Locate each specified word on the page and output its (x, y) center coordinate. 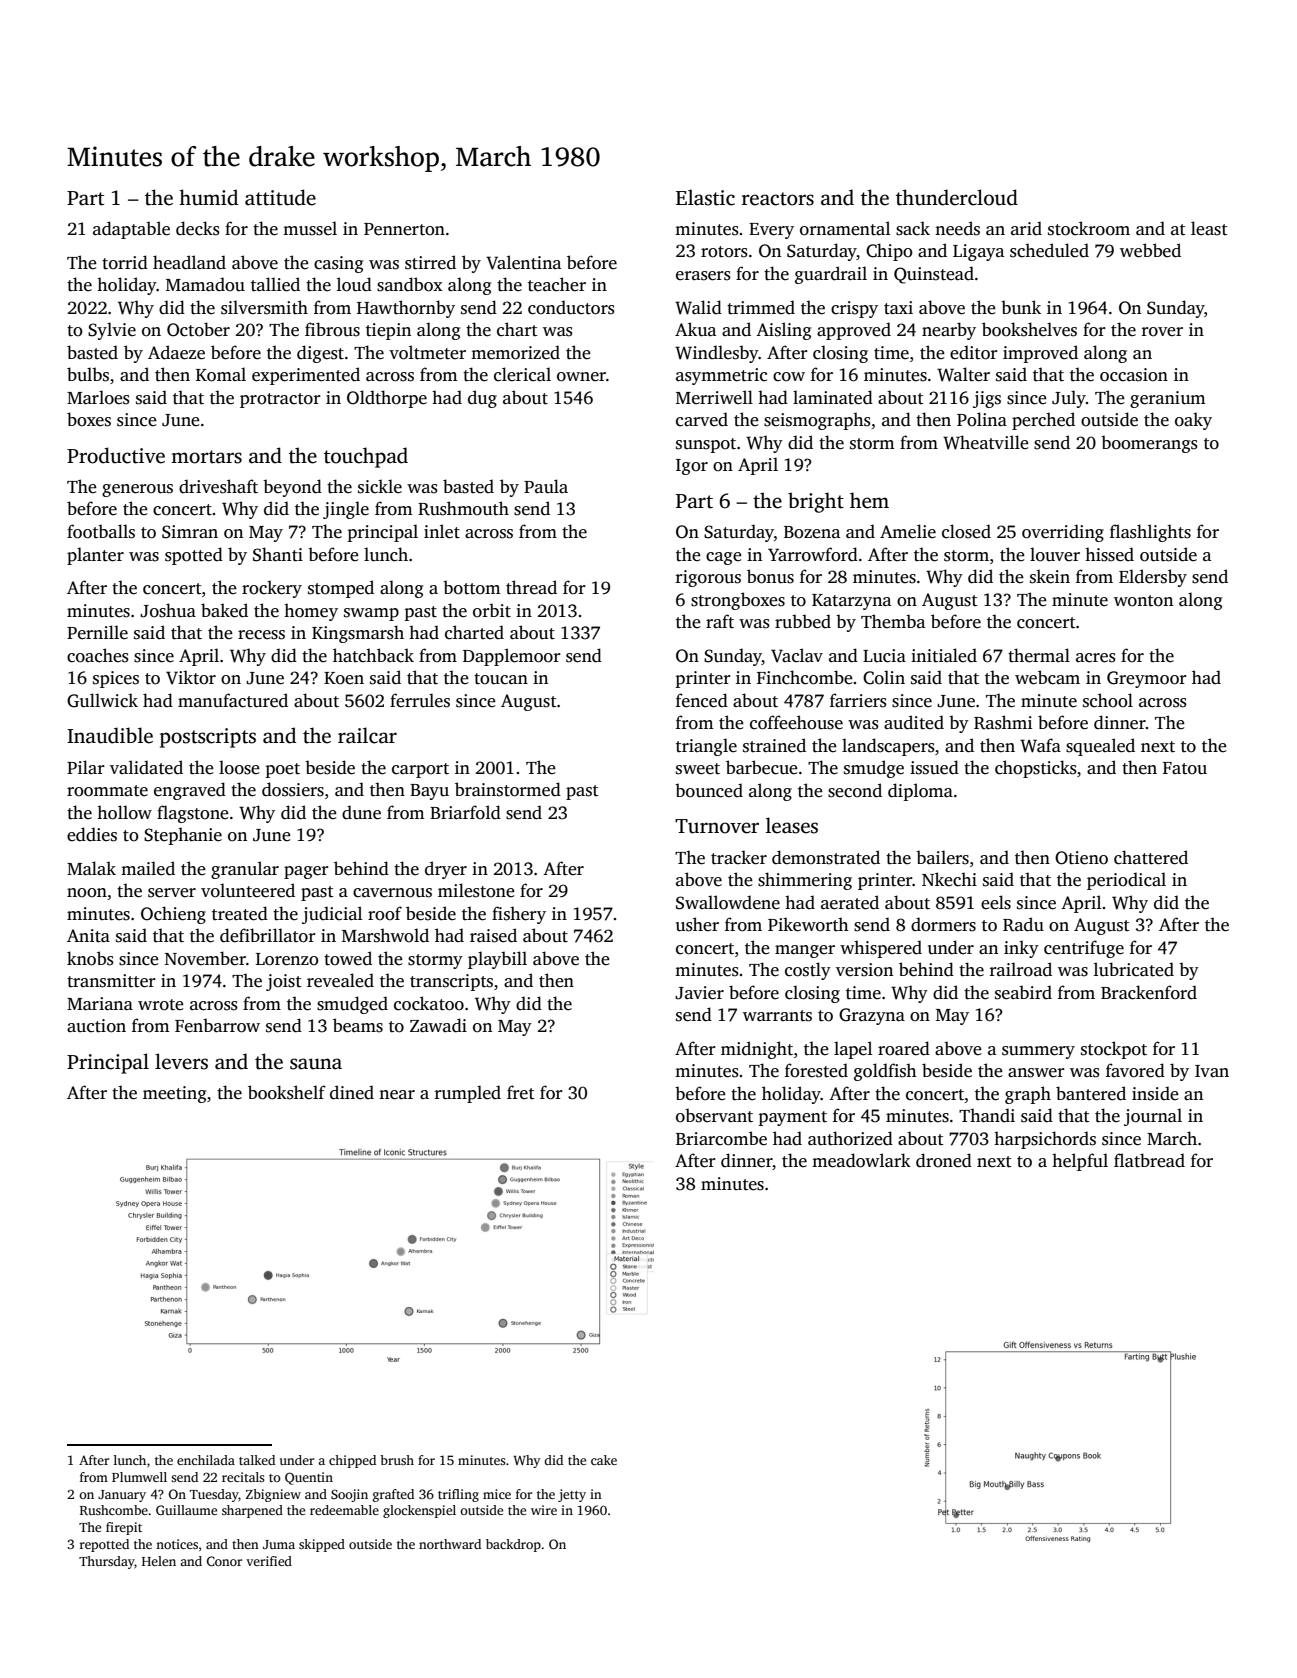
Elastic (705, 197)
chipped (352, 1461)
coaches (98, 655)
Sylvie (112, 331)
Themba (893, 621)
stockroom (1089, 228)
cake (604, 1460)
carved (702, 419)
